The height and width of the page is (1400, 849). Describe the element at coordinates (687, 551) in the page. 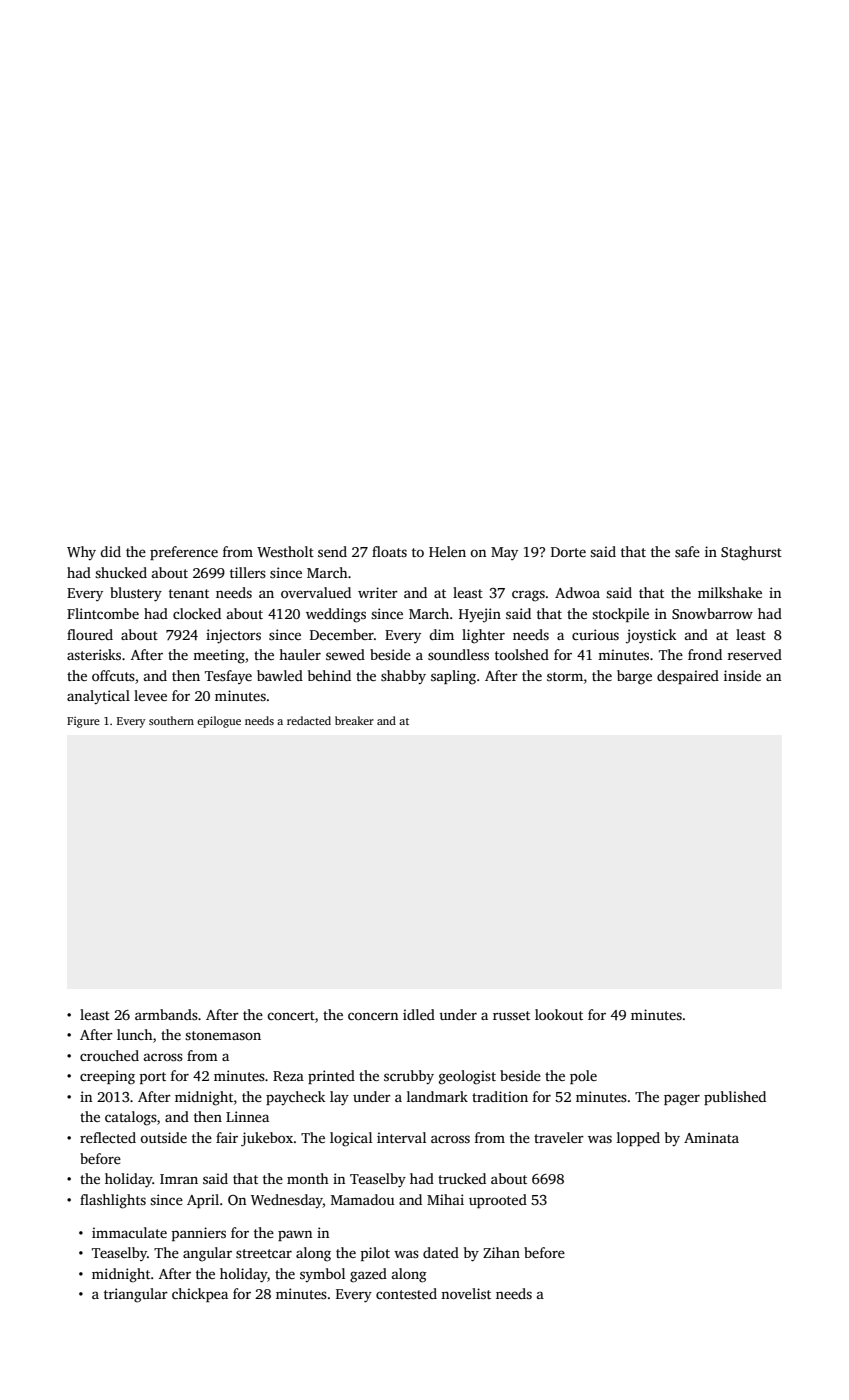

I see `safe` at that location.
